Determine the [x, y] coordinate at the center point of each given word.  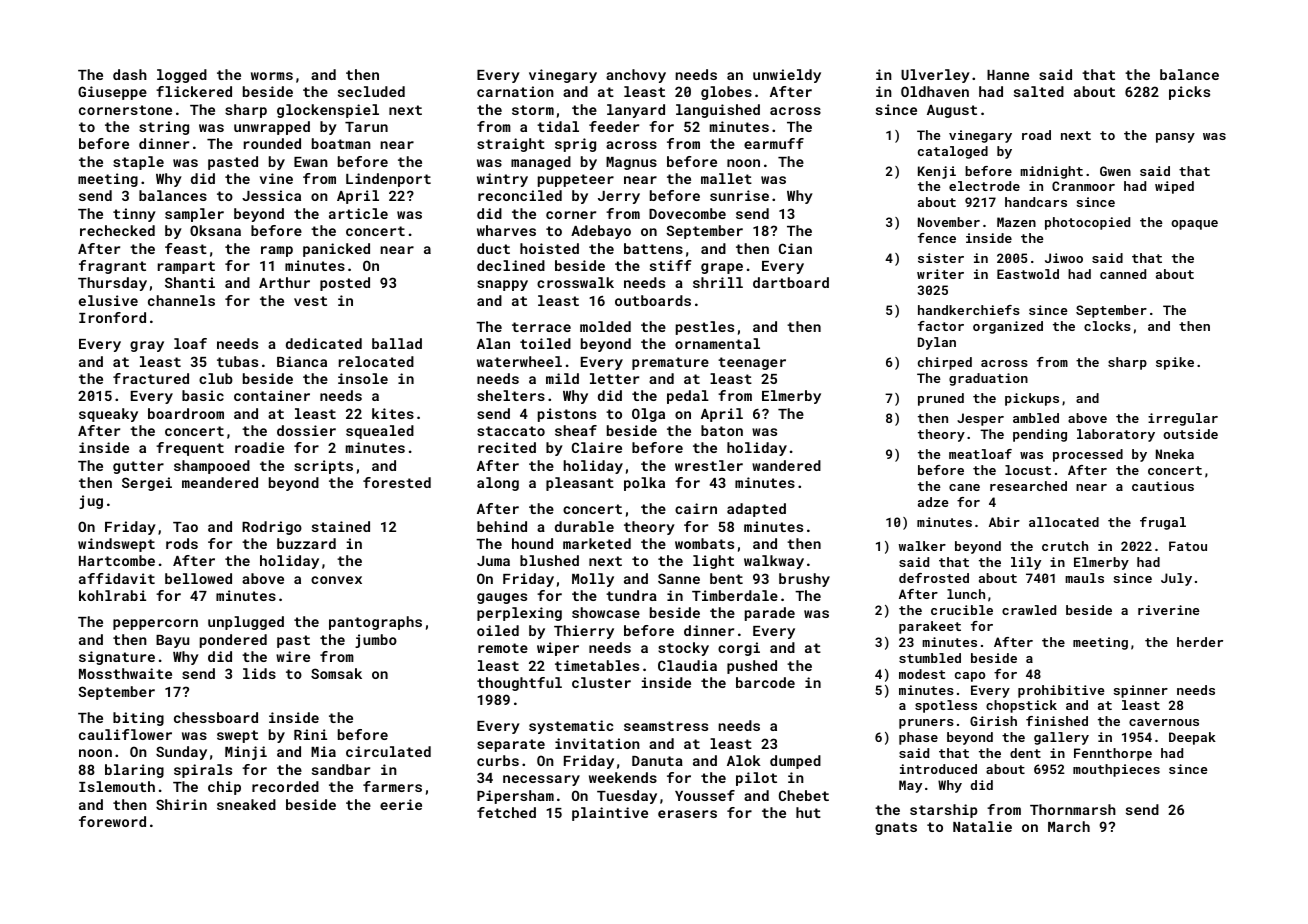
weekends [623, 777]
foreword [112, 821]
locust [1028, 470]
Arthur [284, 282]
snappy [502, 285]
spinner [1141, 691]
